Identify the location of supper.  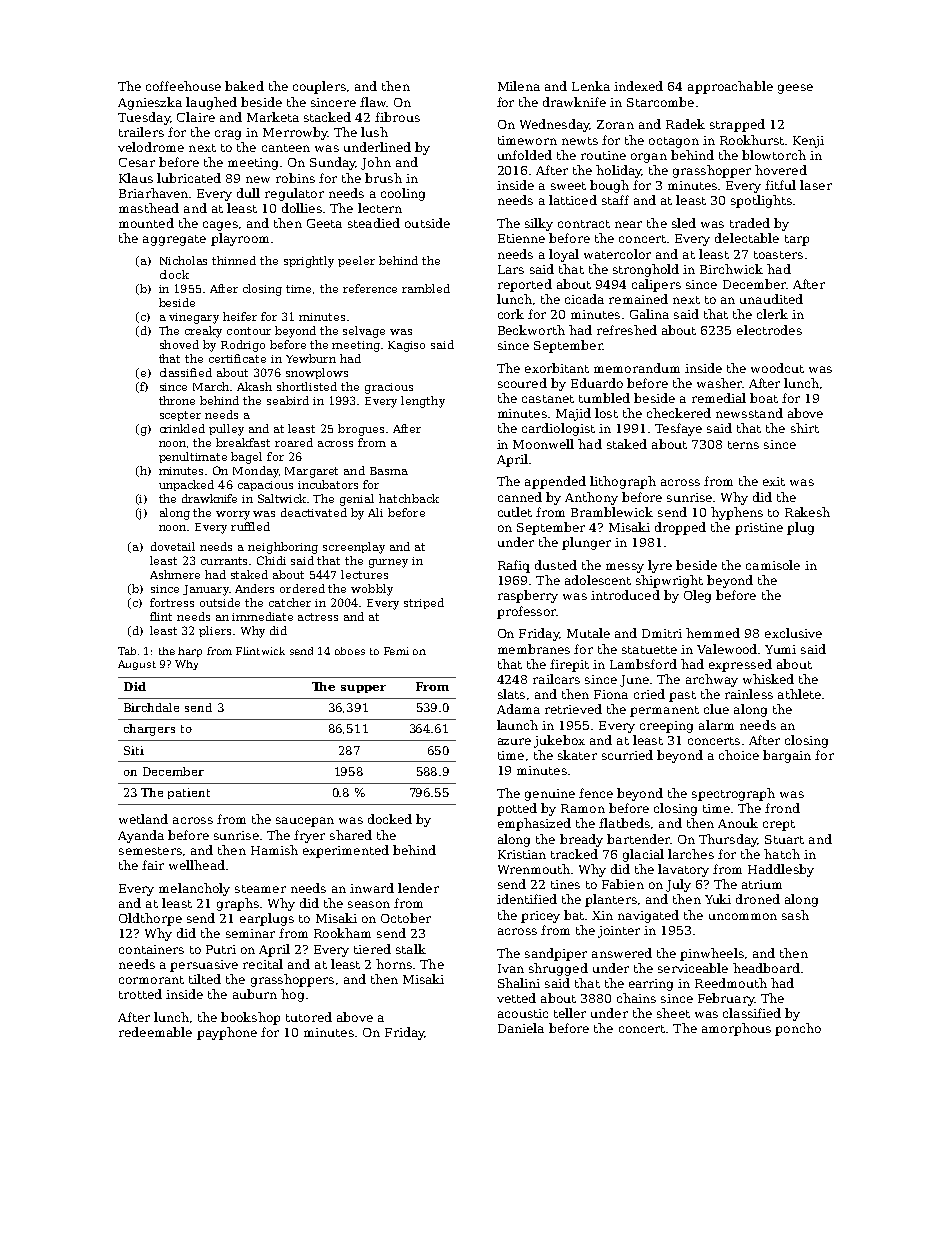
(363, 689).
